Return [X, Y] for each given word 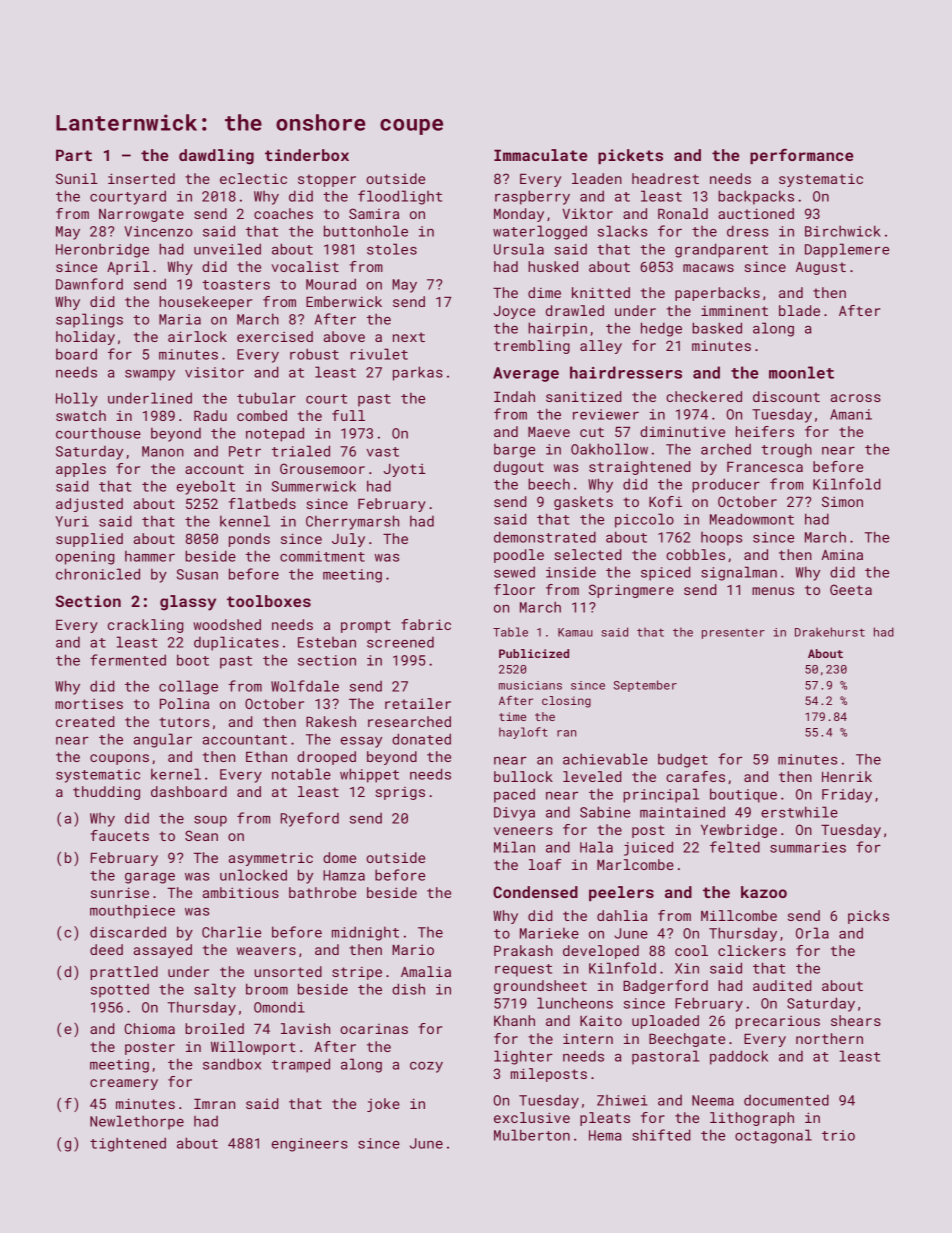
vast [382, 452]
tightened [128, 1144]
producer [726, 485]
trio [838, 1135]
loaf [545, 864]
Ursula [519, 249]
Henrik [847, 776]
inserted [141, 178]
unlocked [253, 875]
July [348, 540]
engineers [310, 1145]
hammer [150, 556]
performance [801, 156]
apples [81, 470]
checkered [704, 396]
